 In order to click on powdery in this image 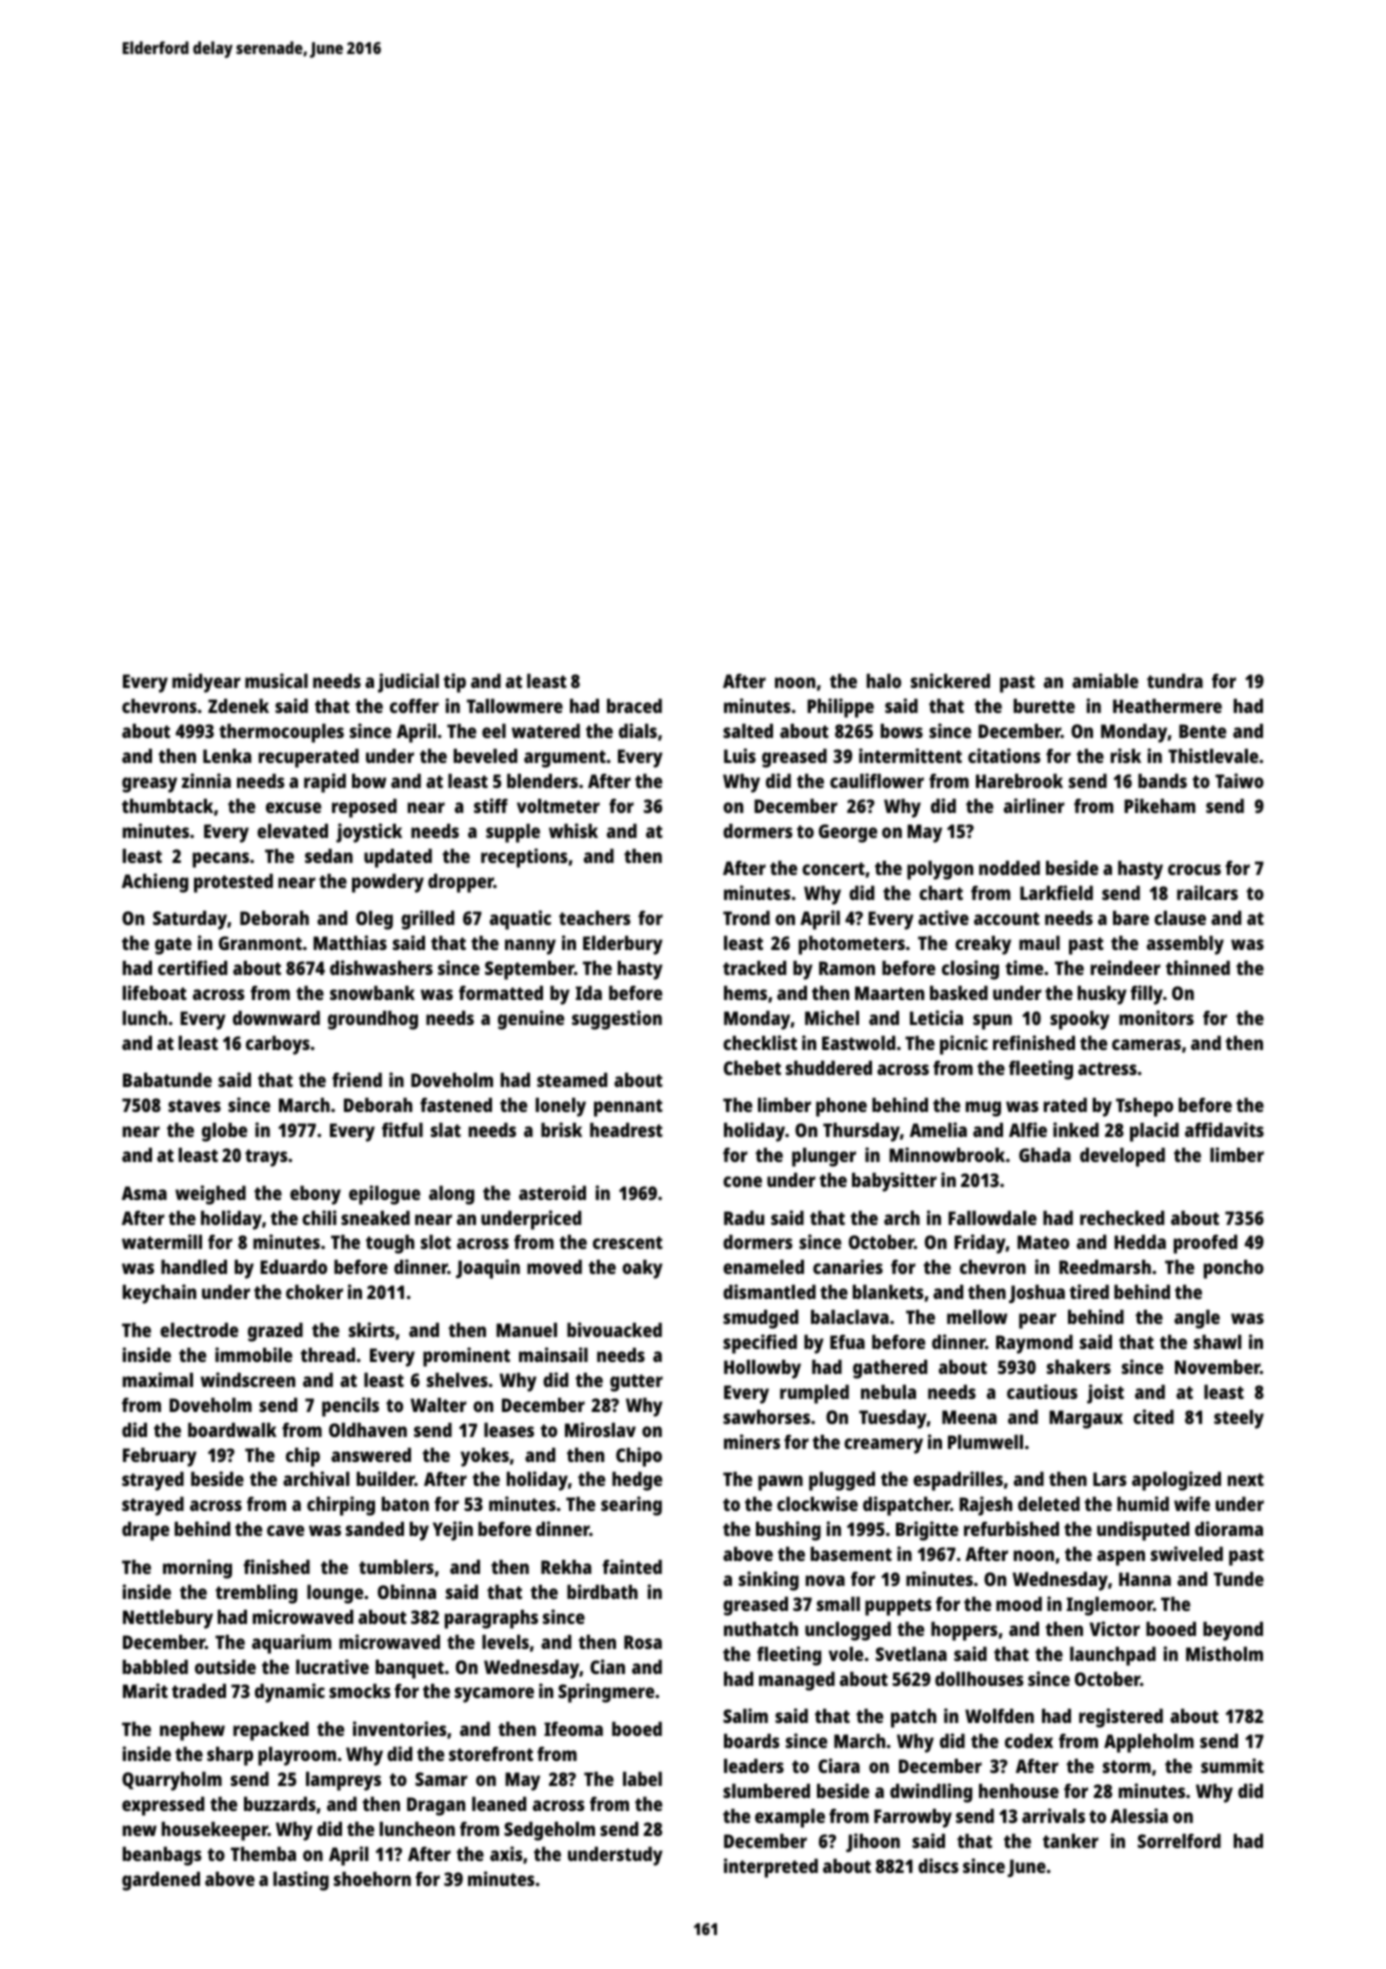, I will do `click(388, 883)`.
